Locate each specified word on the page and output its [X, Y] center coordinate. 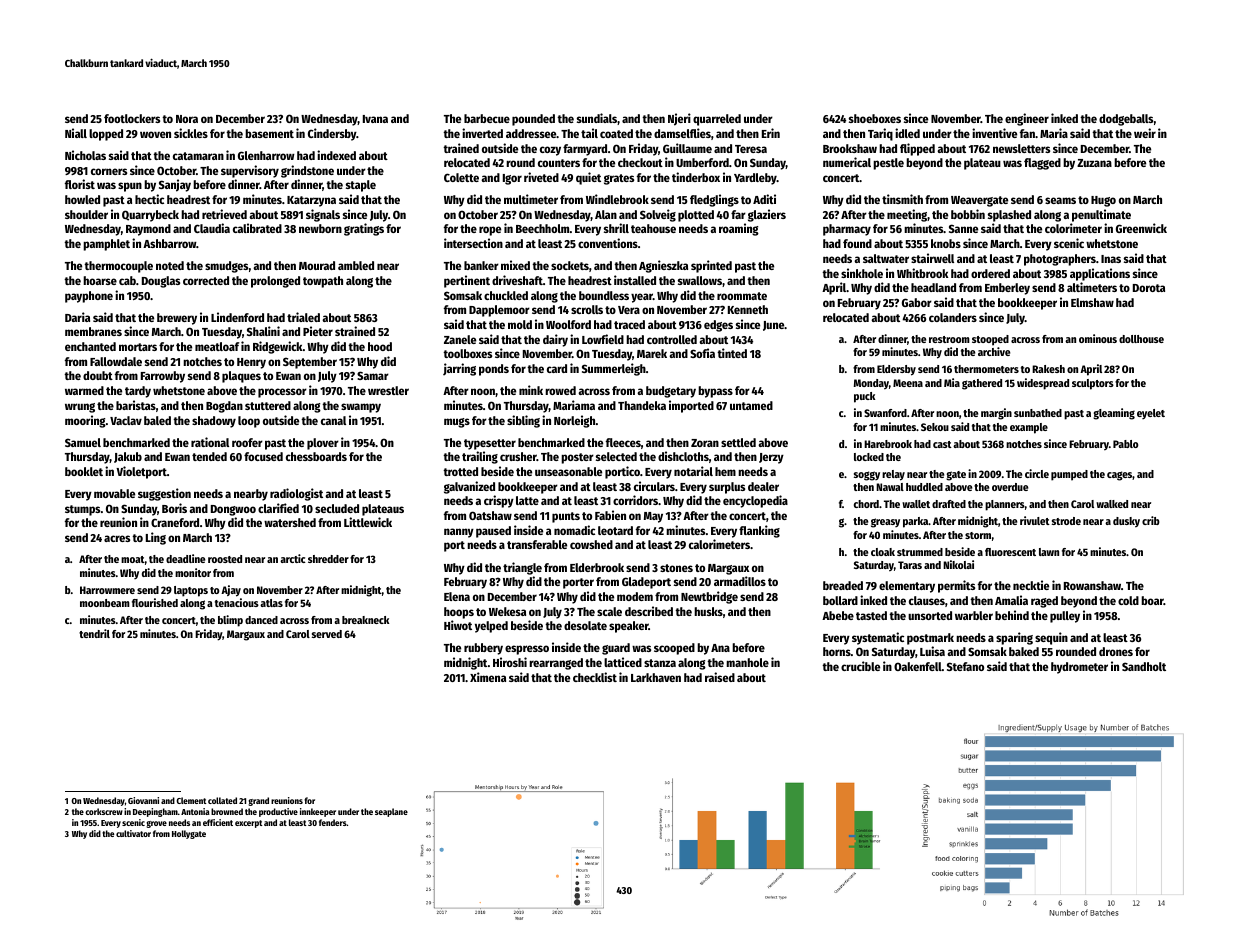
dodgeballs [1126, 120]
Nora [187, 119]
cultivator [133, 833]
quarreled [717, 120]
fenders [333, 822]
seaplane [391, 812]
